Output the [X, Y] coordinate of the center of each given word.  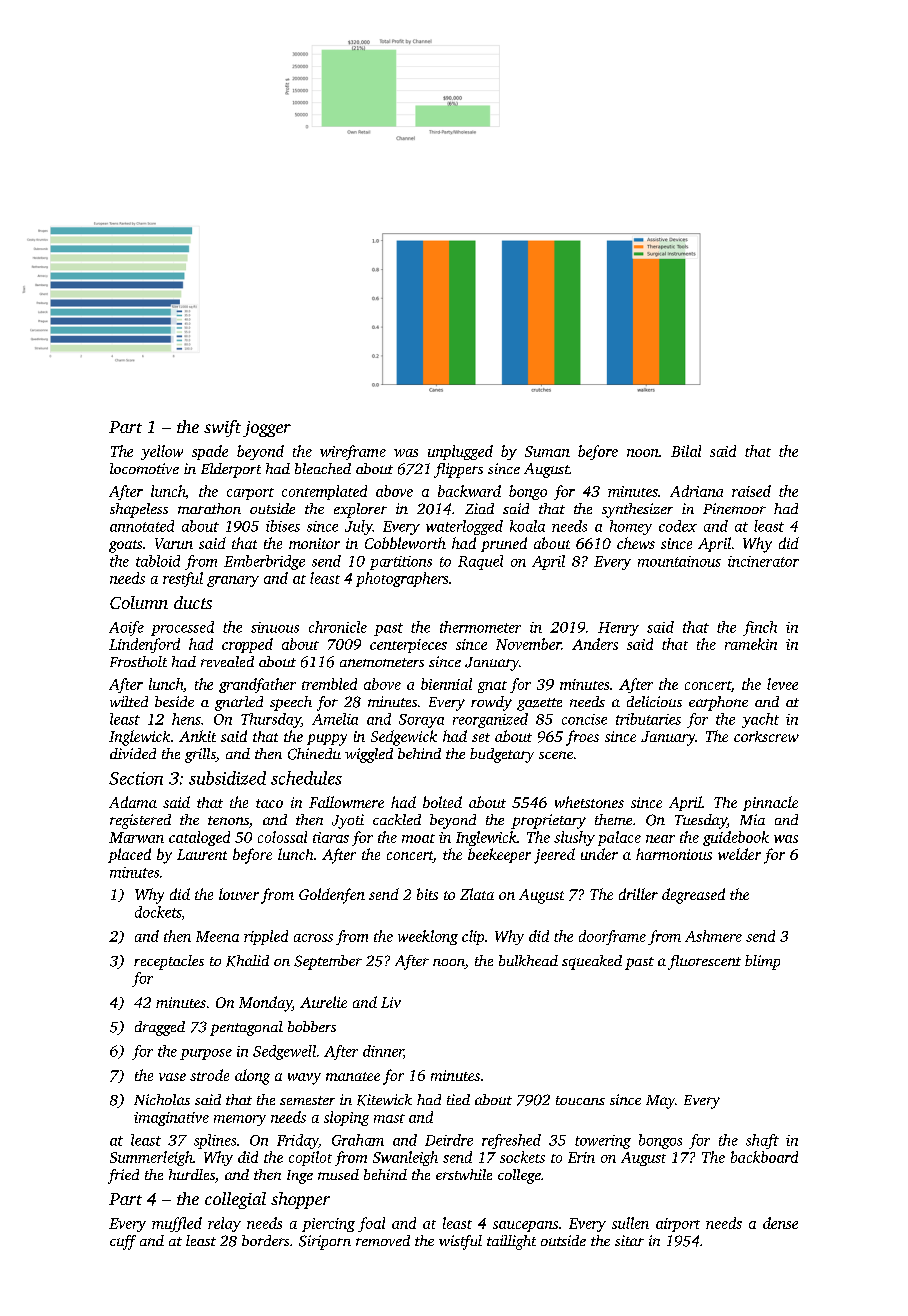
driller [638, 894]
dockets [158, 912]
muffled [177, 1224]
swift [222, 428]
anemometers [382, 662]
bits [427, 894]
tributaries [648, 719]
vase [172, 1077]
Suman [547, 451]
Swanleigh [405, 1158]
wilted [129, 701]
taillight [511, 1242]
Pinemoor [734, 508]
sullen [630, 1223]
